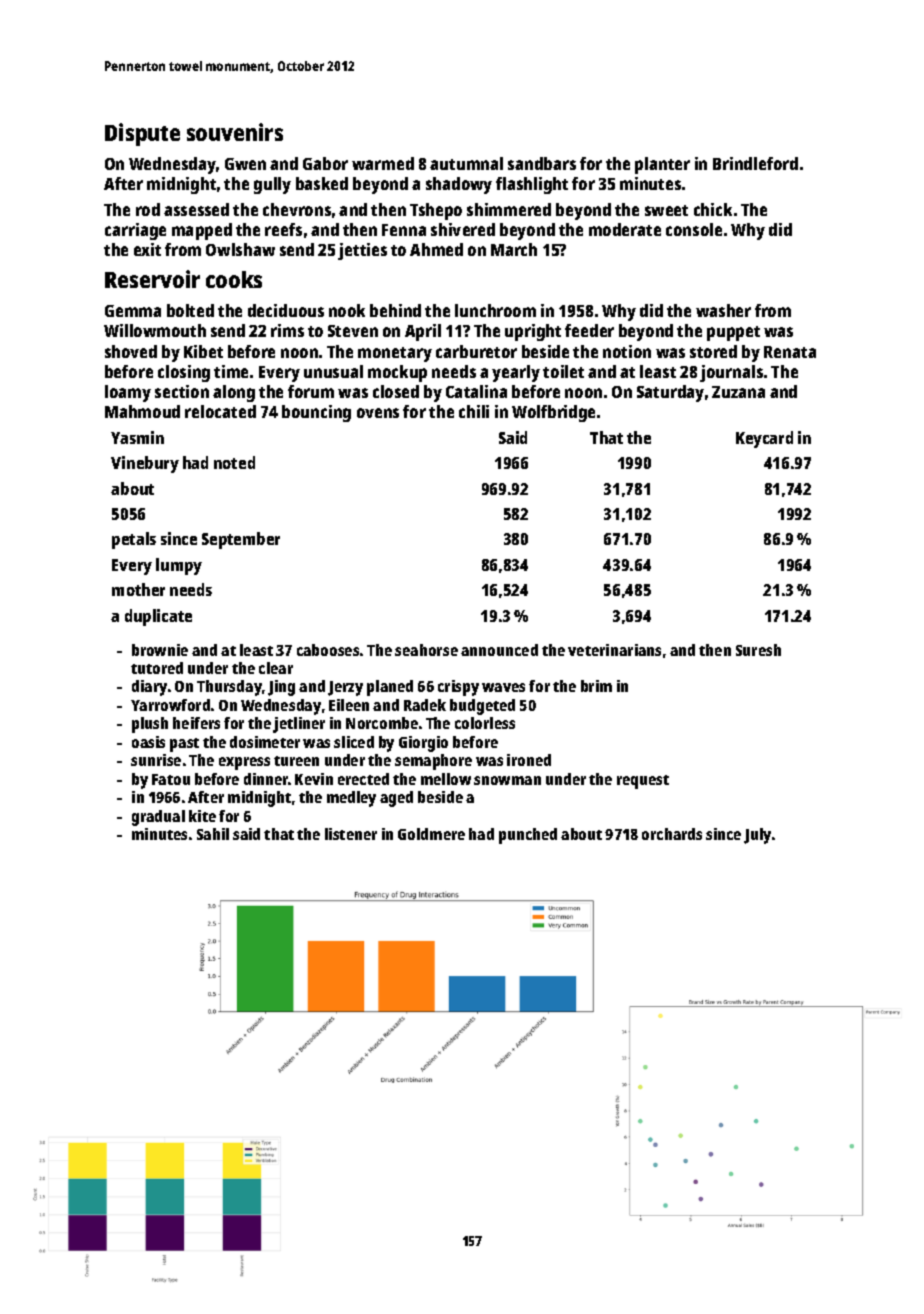 This image has width=924, height=1314. Describe the element at coordinates (152, 279) in the image. I see `Reservoir` at that location.
